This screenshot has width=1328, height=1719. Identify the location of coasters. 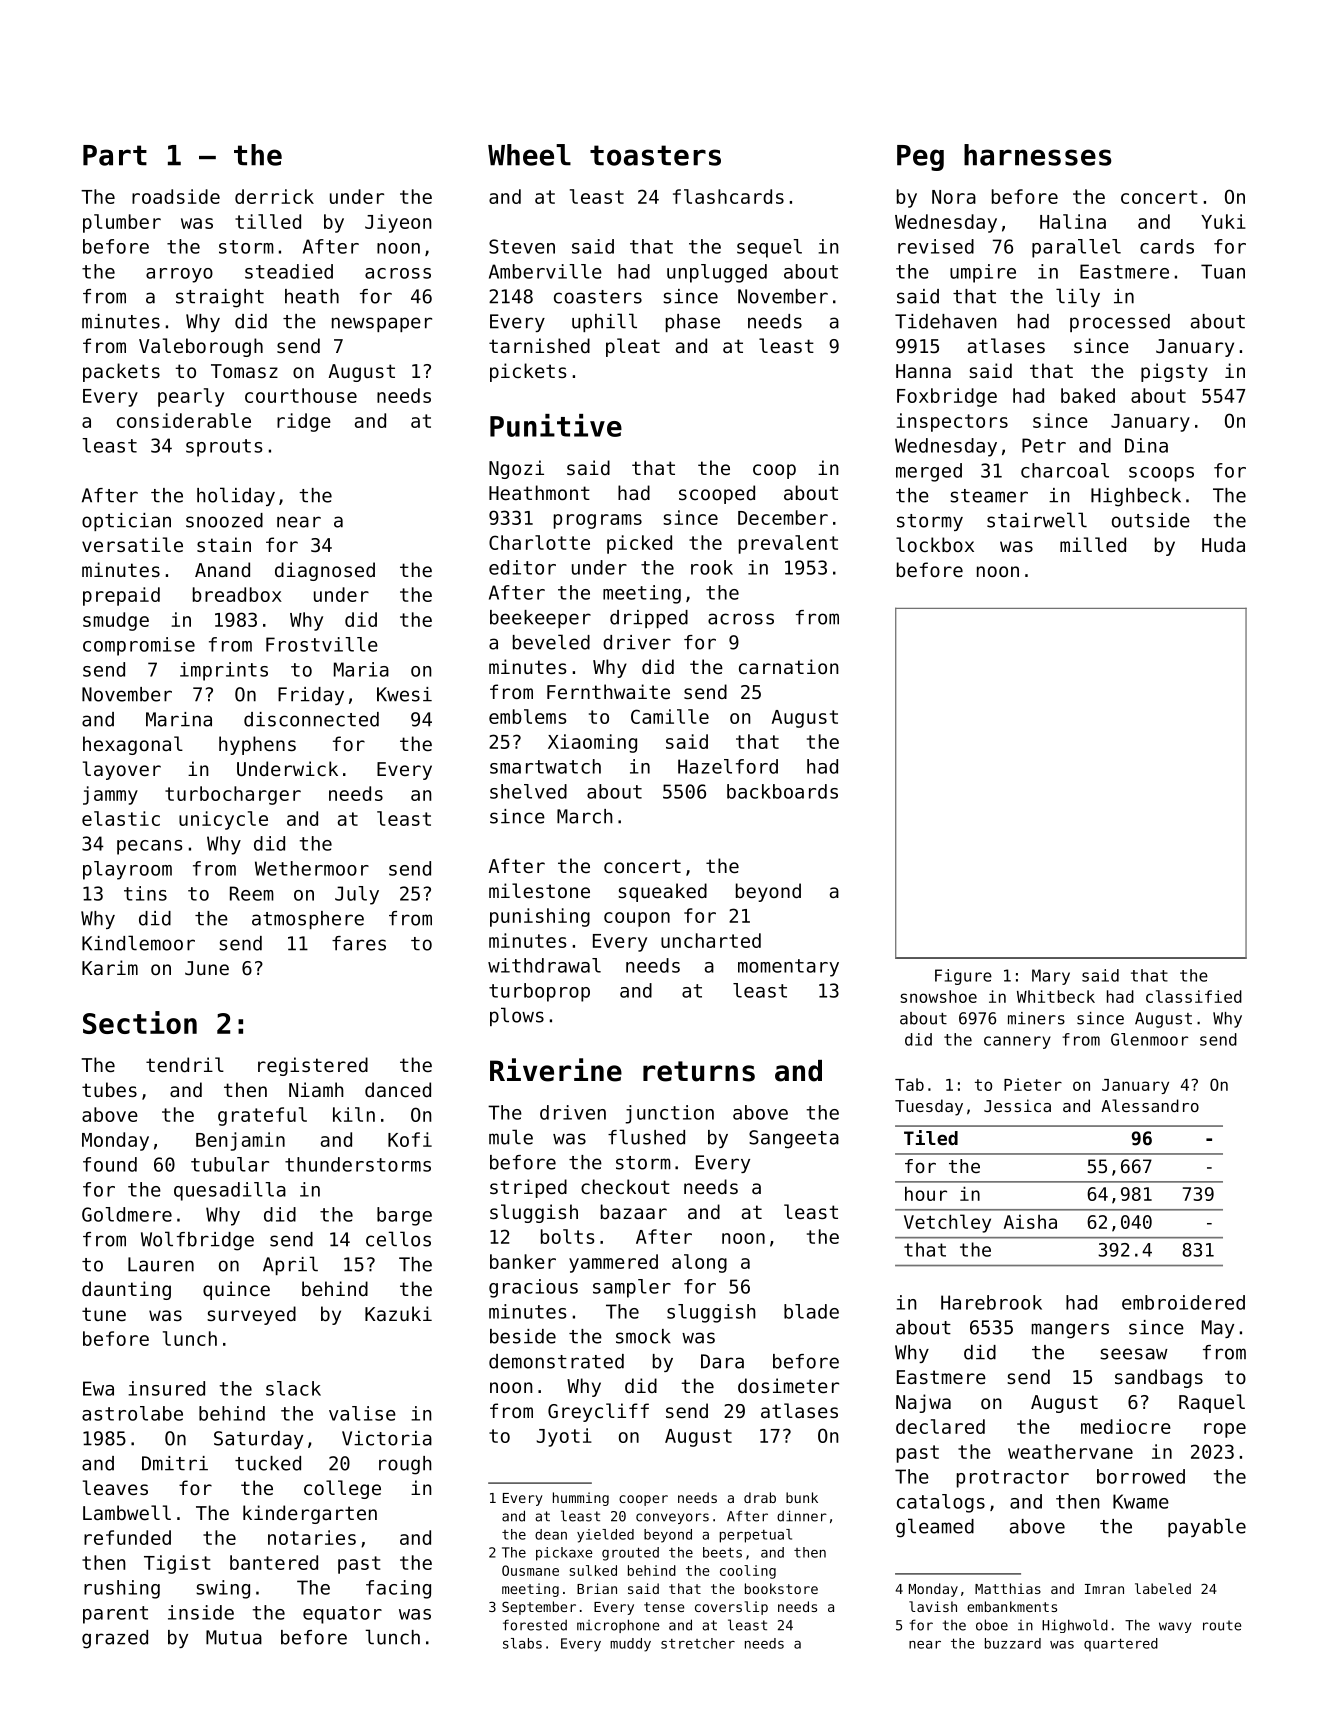
(598, 297).
